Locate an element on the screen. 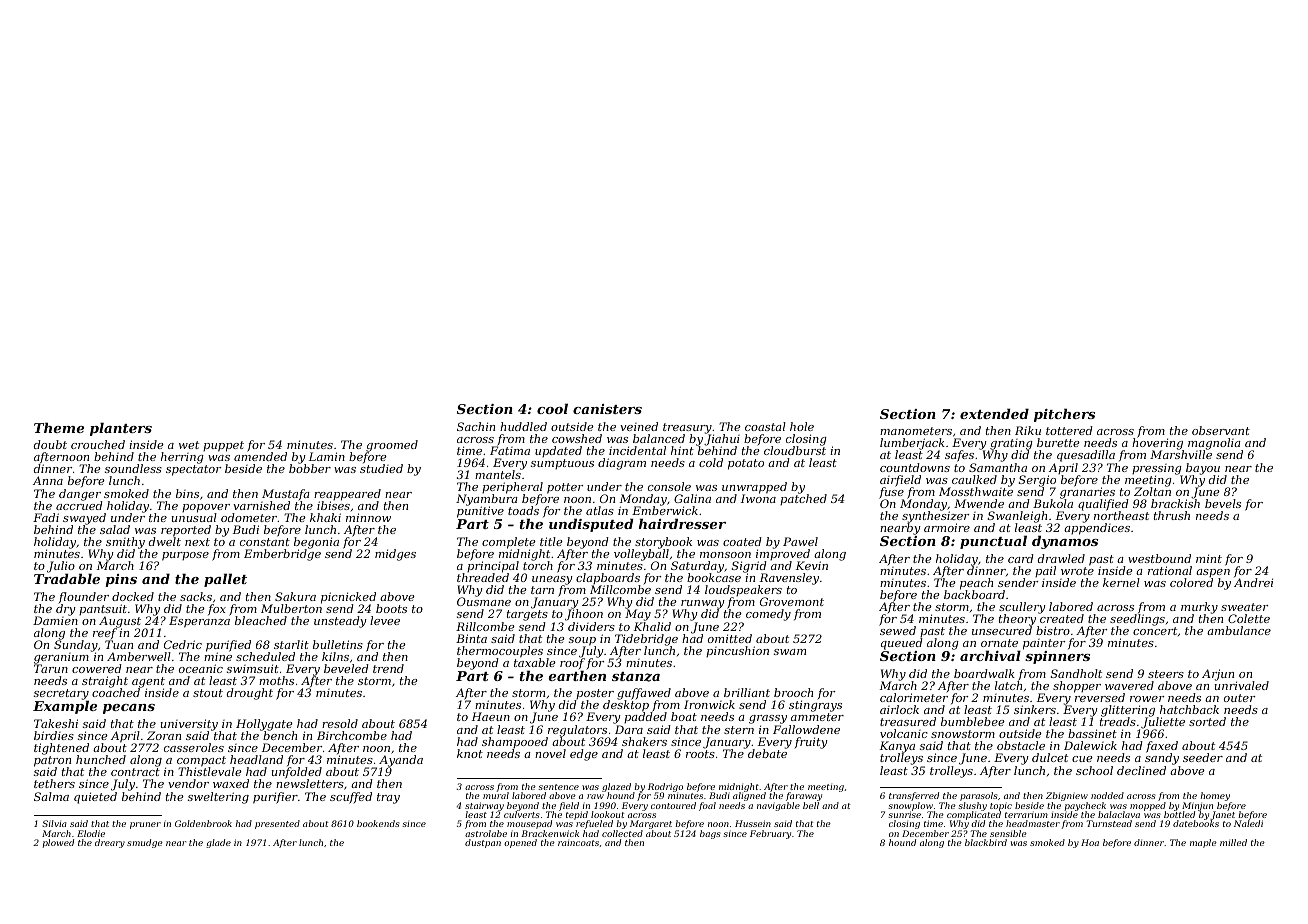 This screenshot has width=1308, height=924. Zoran is located at coordinates (164, 735).
